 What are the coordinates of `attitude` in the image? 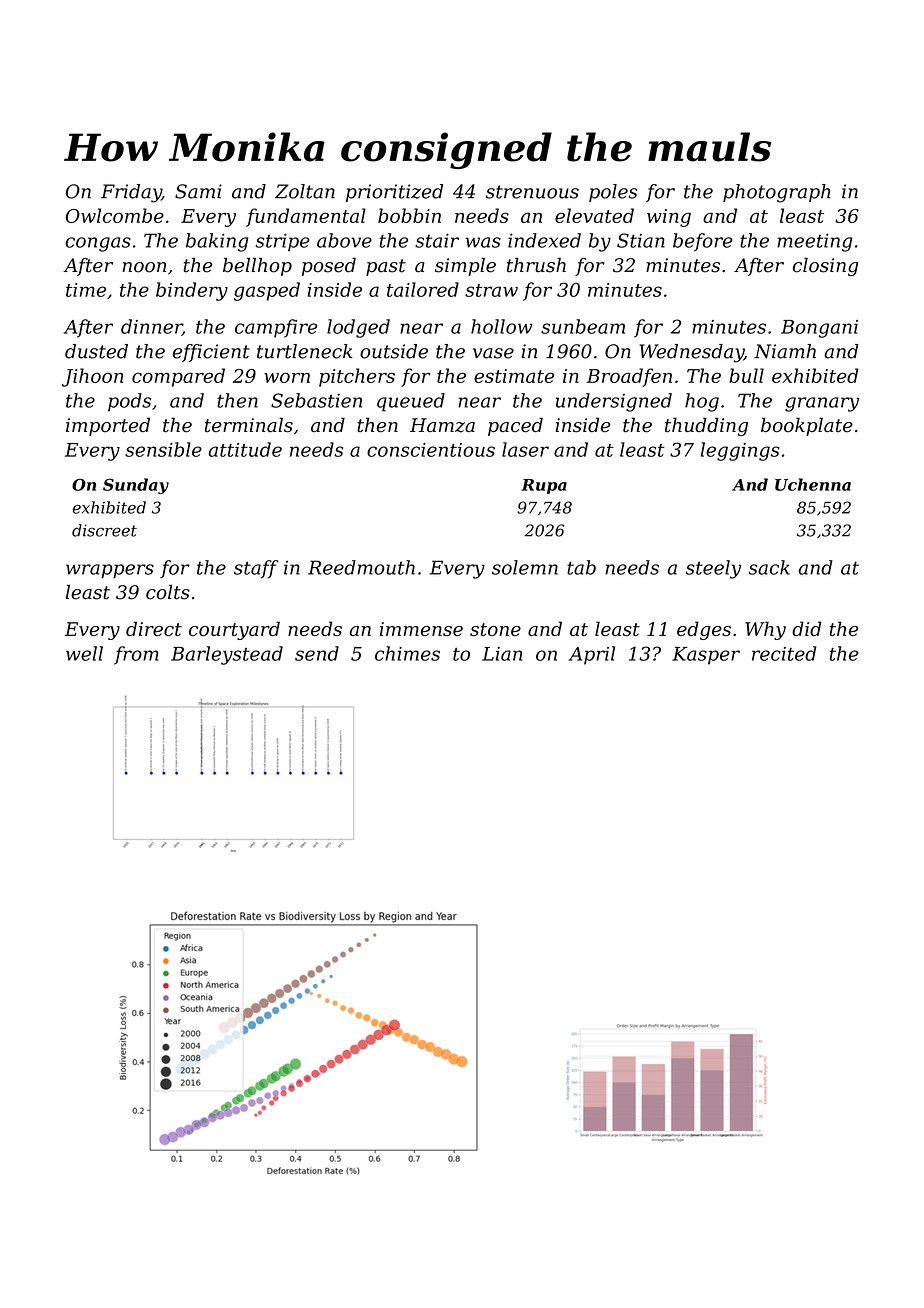 It's located at (245, 449).
